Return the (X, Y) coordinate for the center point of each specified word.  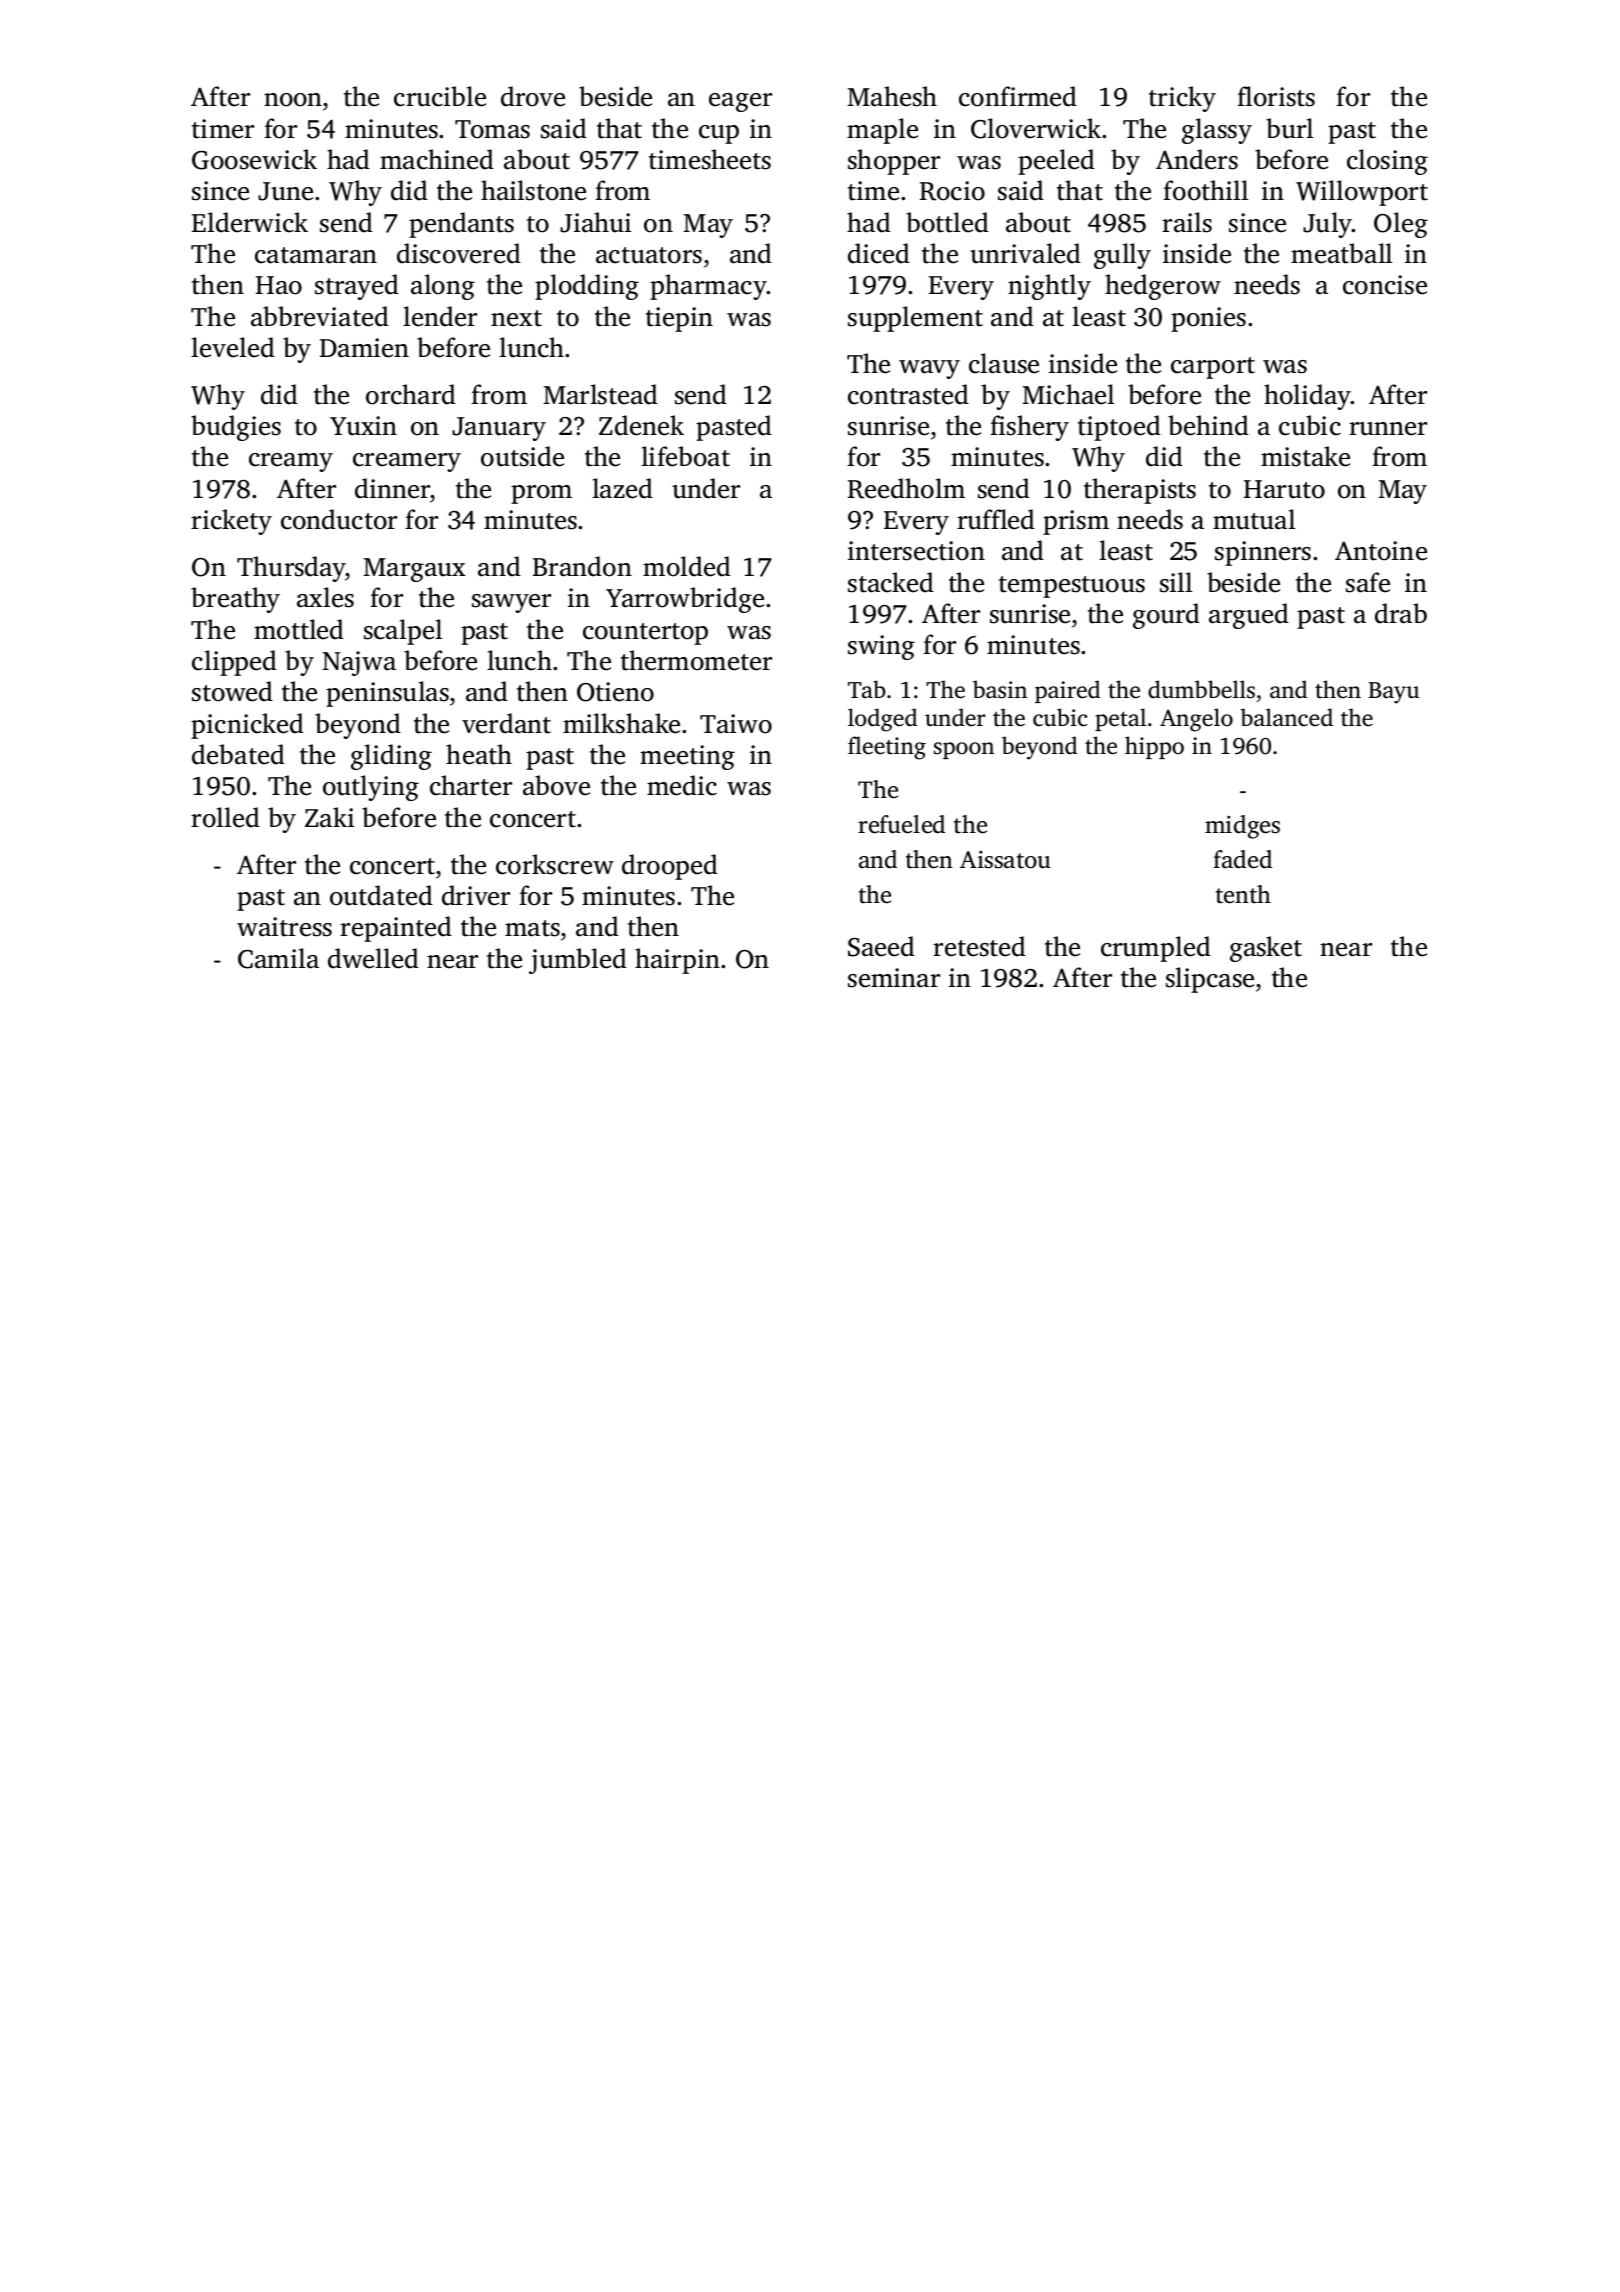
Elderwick (250, 222)
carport (1213, 368)
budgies (236, 428)
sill (1176, 582)
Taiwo (736, 724)
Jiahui (595, 222)
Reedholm (906, 488)
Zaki (329, 817)
